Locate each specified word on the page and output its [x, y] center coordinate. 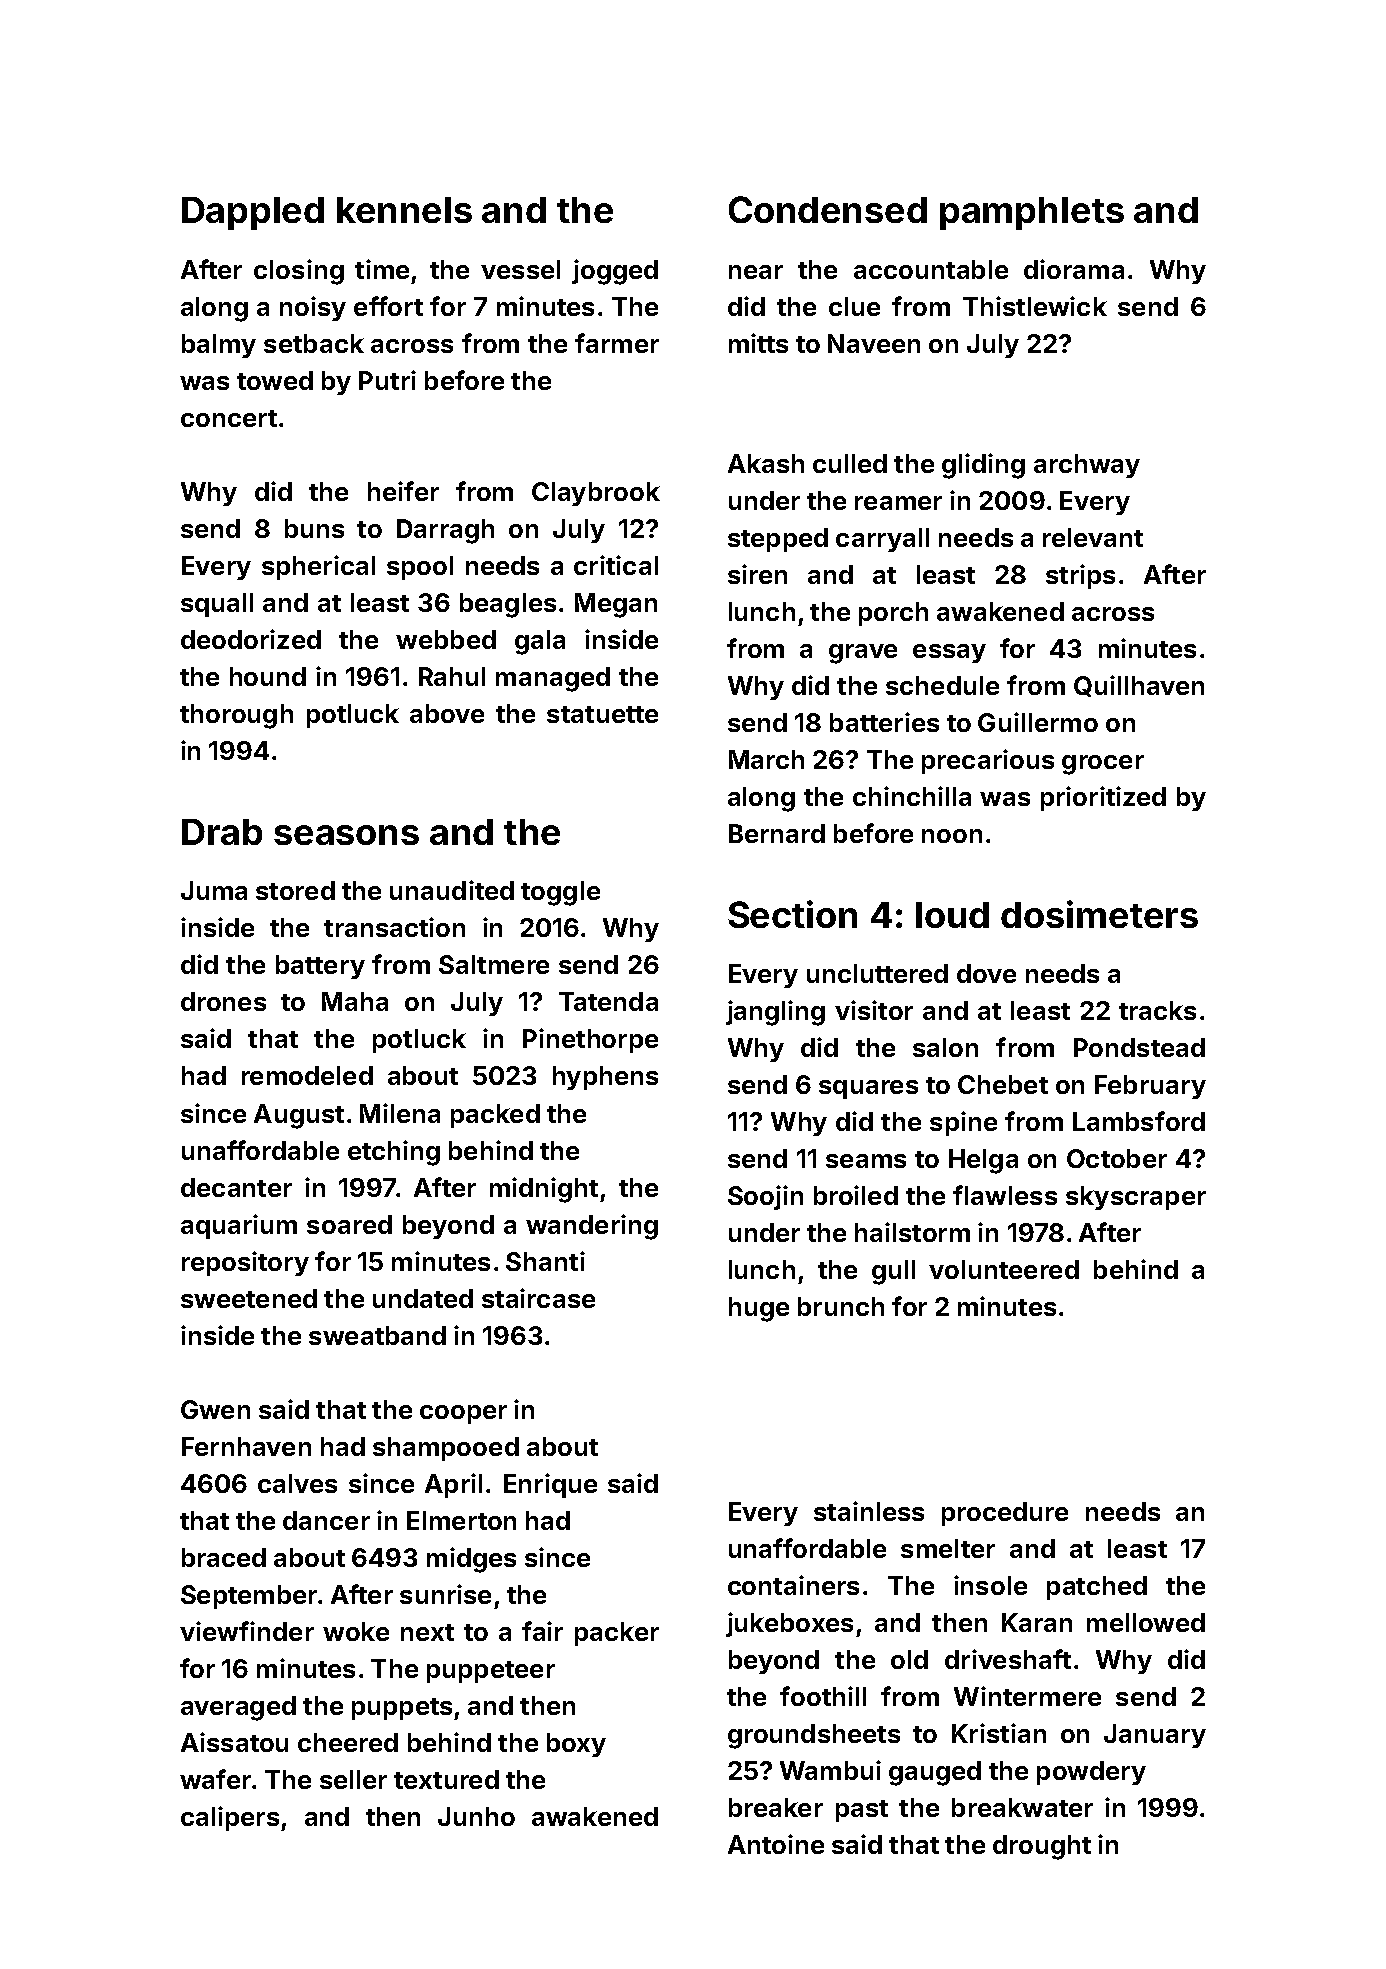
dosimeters [1099, 914]
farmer [617, 343]
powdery [1091, 1773]
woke [356, 1631]
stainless [869, 1511]
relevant [1093, 537]
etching [394, 1153]
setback [314, 343]
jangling [775, 1013]
